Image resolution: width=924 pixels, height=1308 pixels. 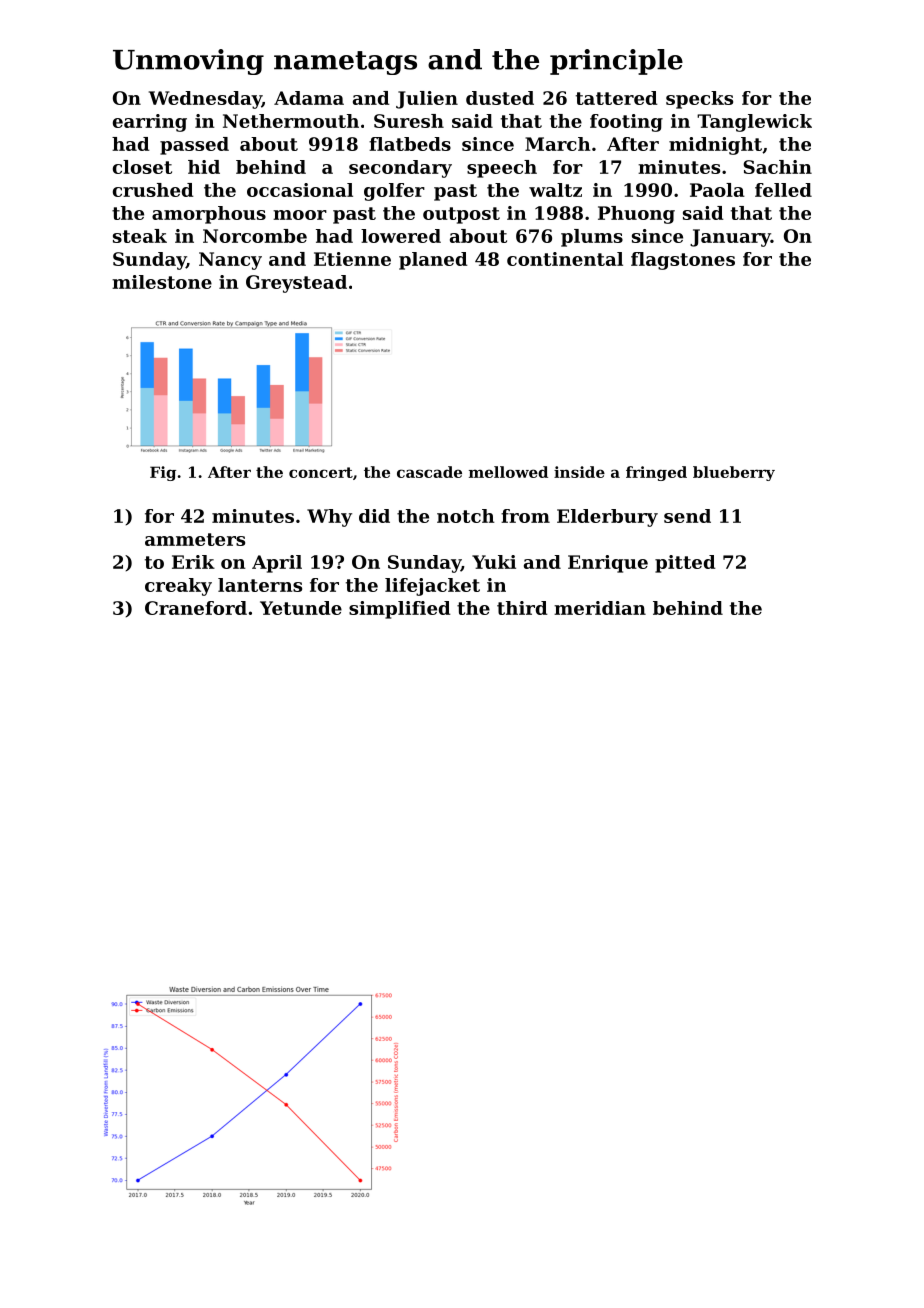 I want to click on Tanglewick, so click(x=754, y=123).
